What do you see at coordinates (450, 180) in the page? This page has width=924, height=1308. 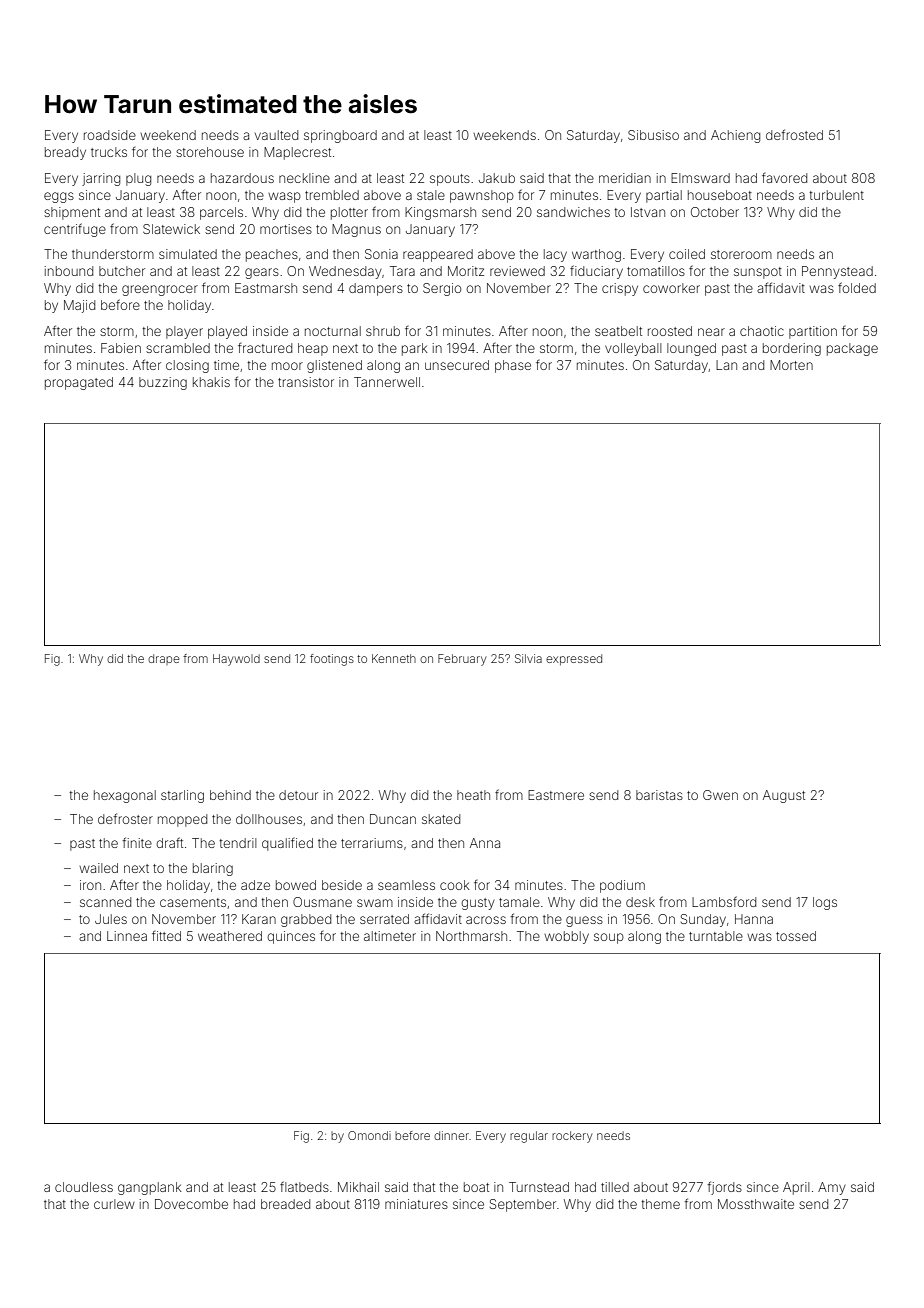 I see `spouts` at bounding box center [450, 180].
